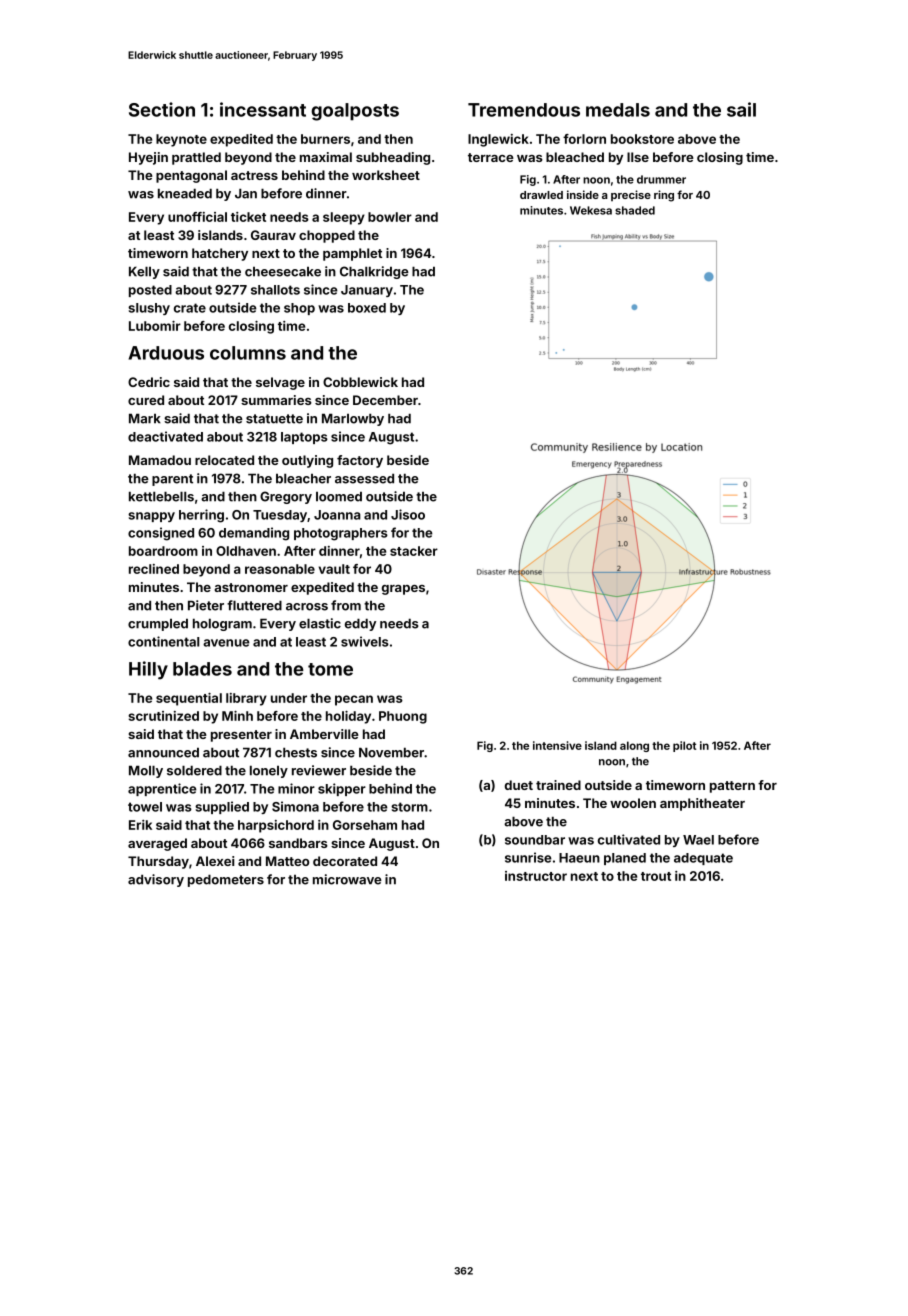 Image resolution: width=908 pixels, height=1316 pixels. What do you see at coordinates (618, 110) in the screenshot?
I see `medals` at bounding box center [618, 110].
